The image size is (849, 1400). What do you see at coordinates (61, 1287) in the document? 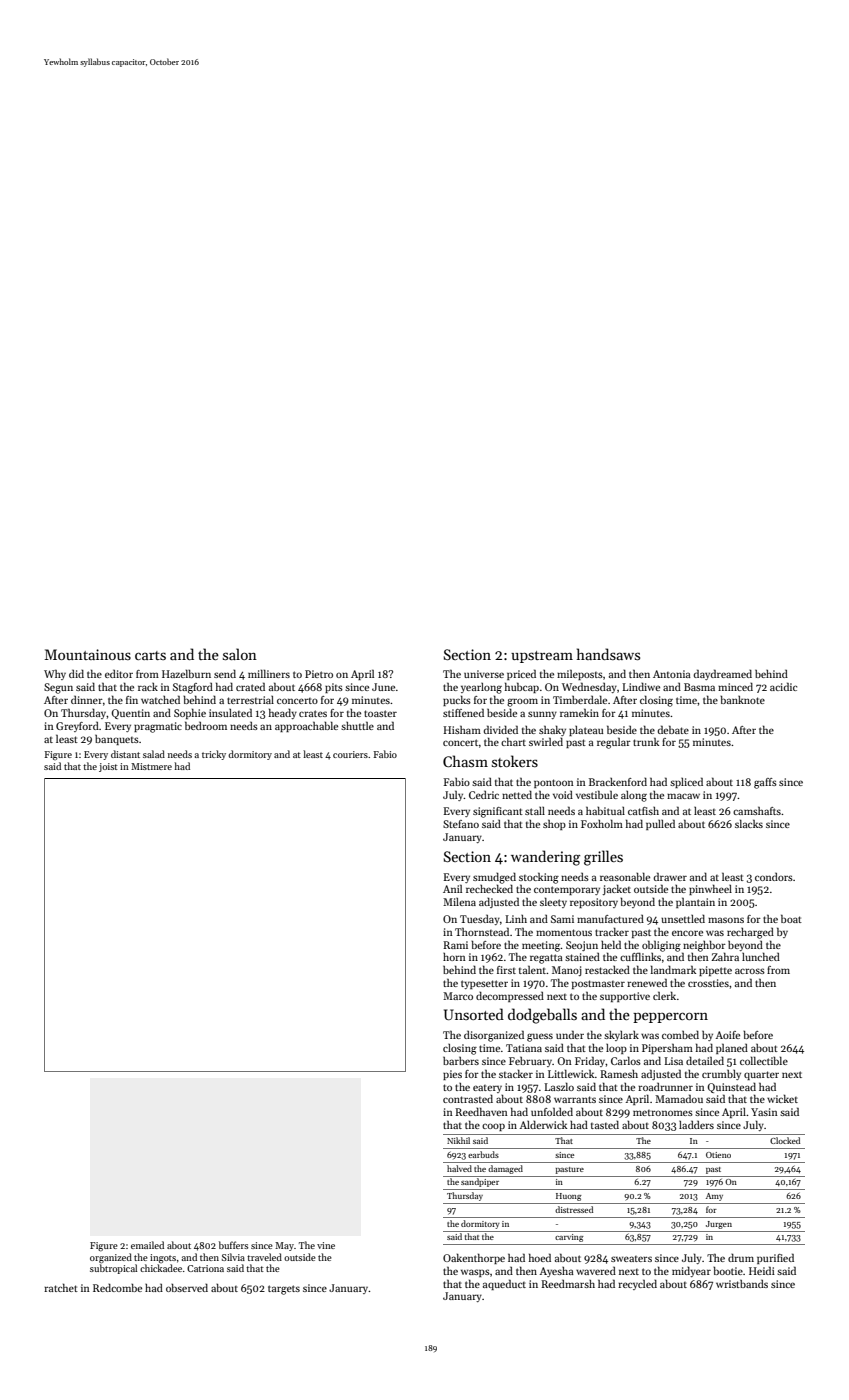
I see `ratchet` at bounding box center [61, 1287].
